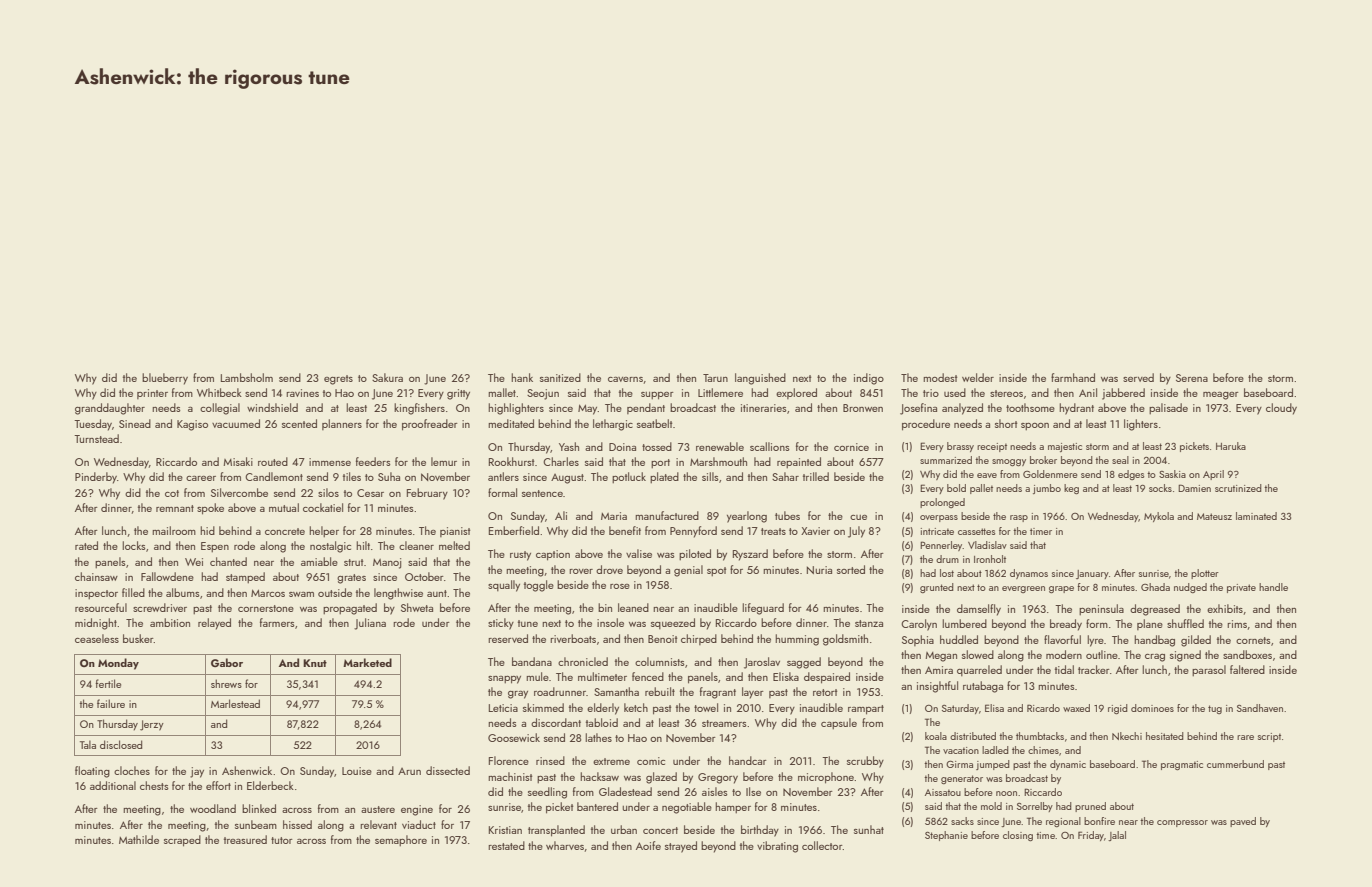  Describe the element at coordinates (865, 762) in the page. I see `scrubby` at that location.
